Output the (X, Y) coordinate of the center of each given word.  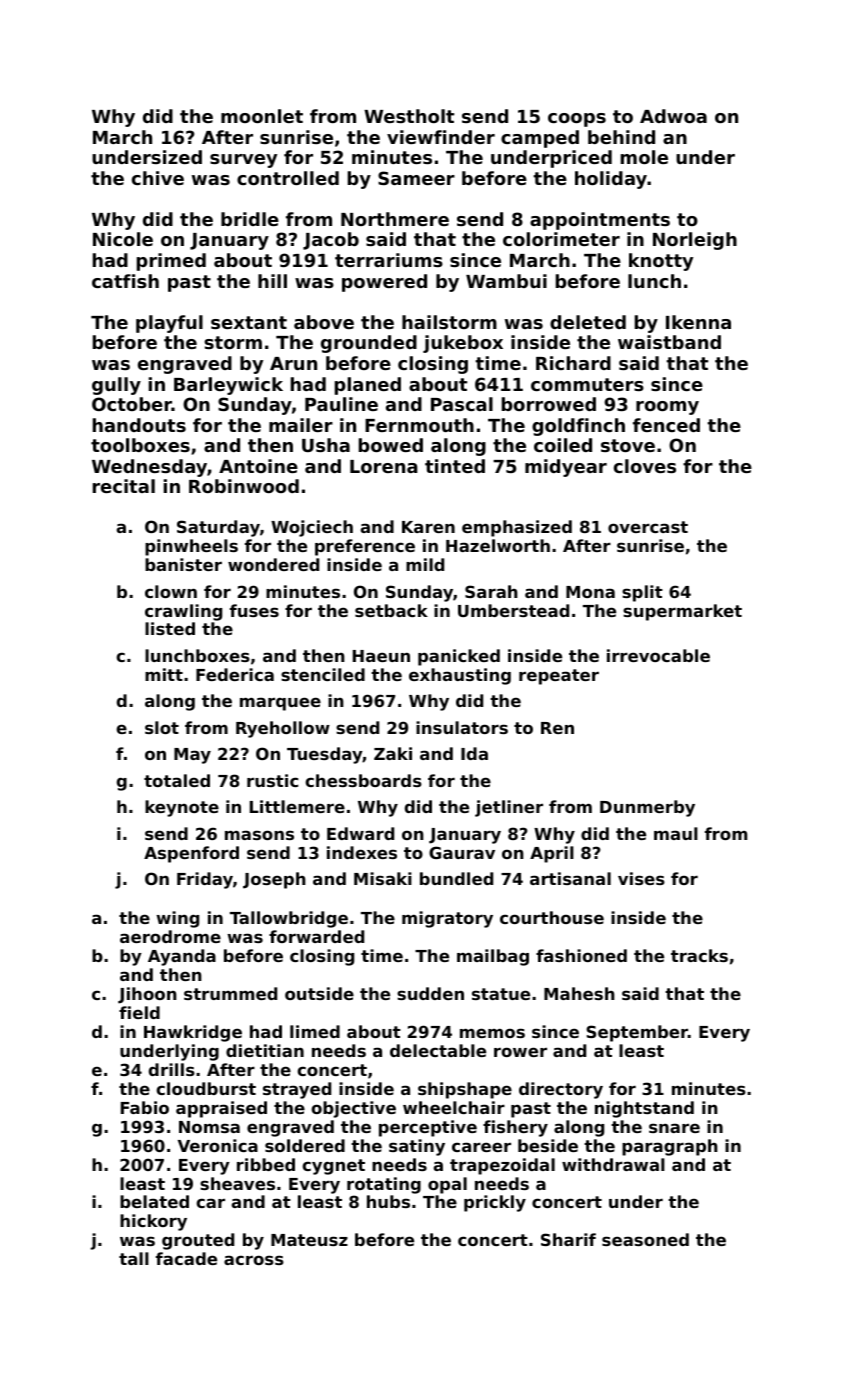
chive (158, 178)
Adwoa (673, 116)
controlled (288, 178)
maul (676, 833)
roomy (667, 408)
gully (116, 386)
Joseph (274, 880)
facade (186, 1258)
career (481, 1147)
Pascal (462, 404)
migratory (447, 919)
